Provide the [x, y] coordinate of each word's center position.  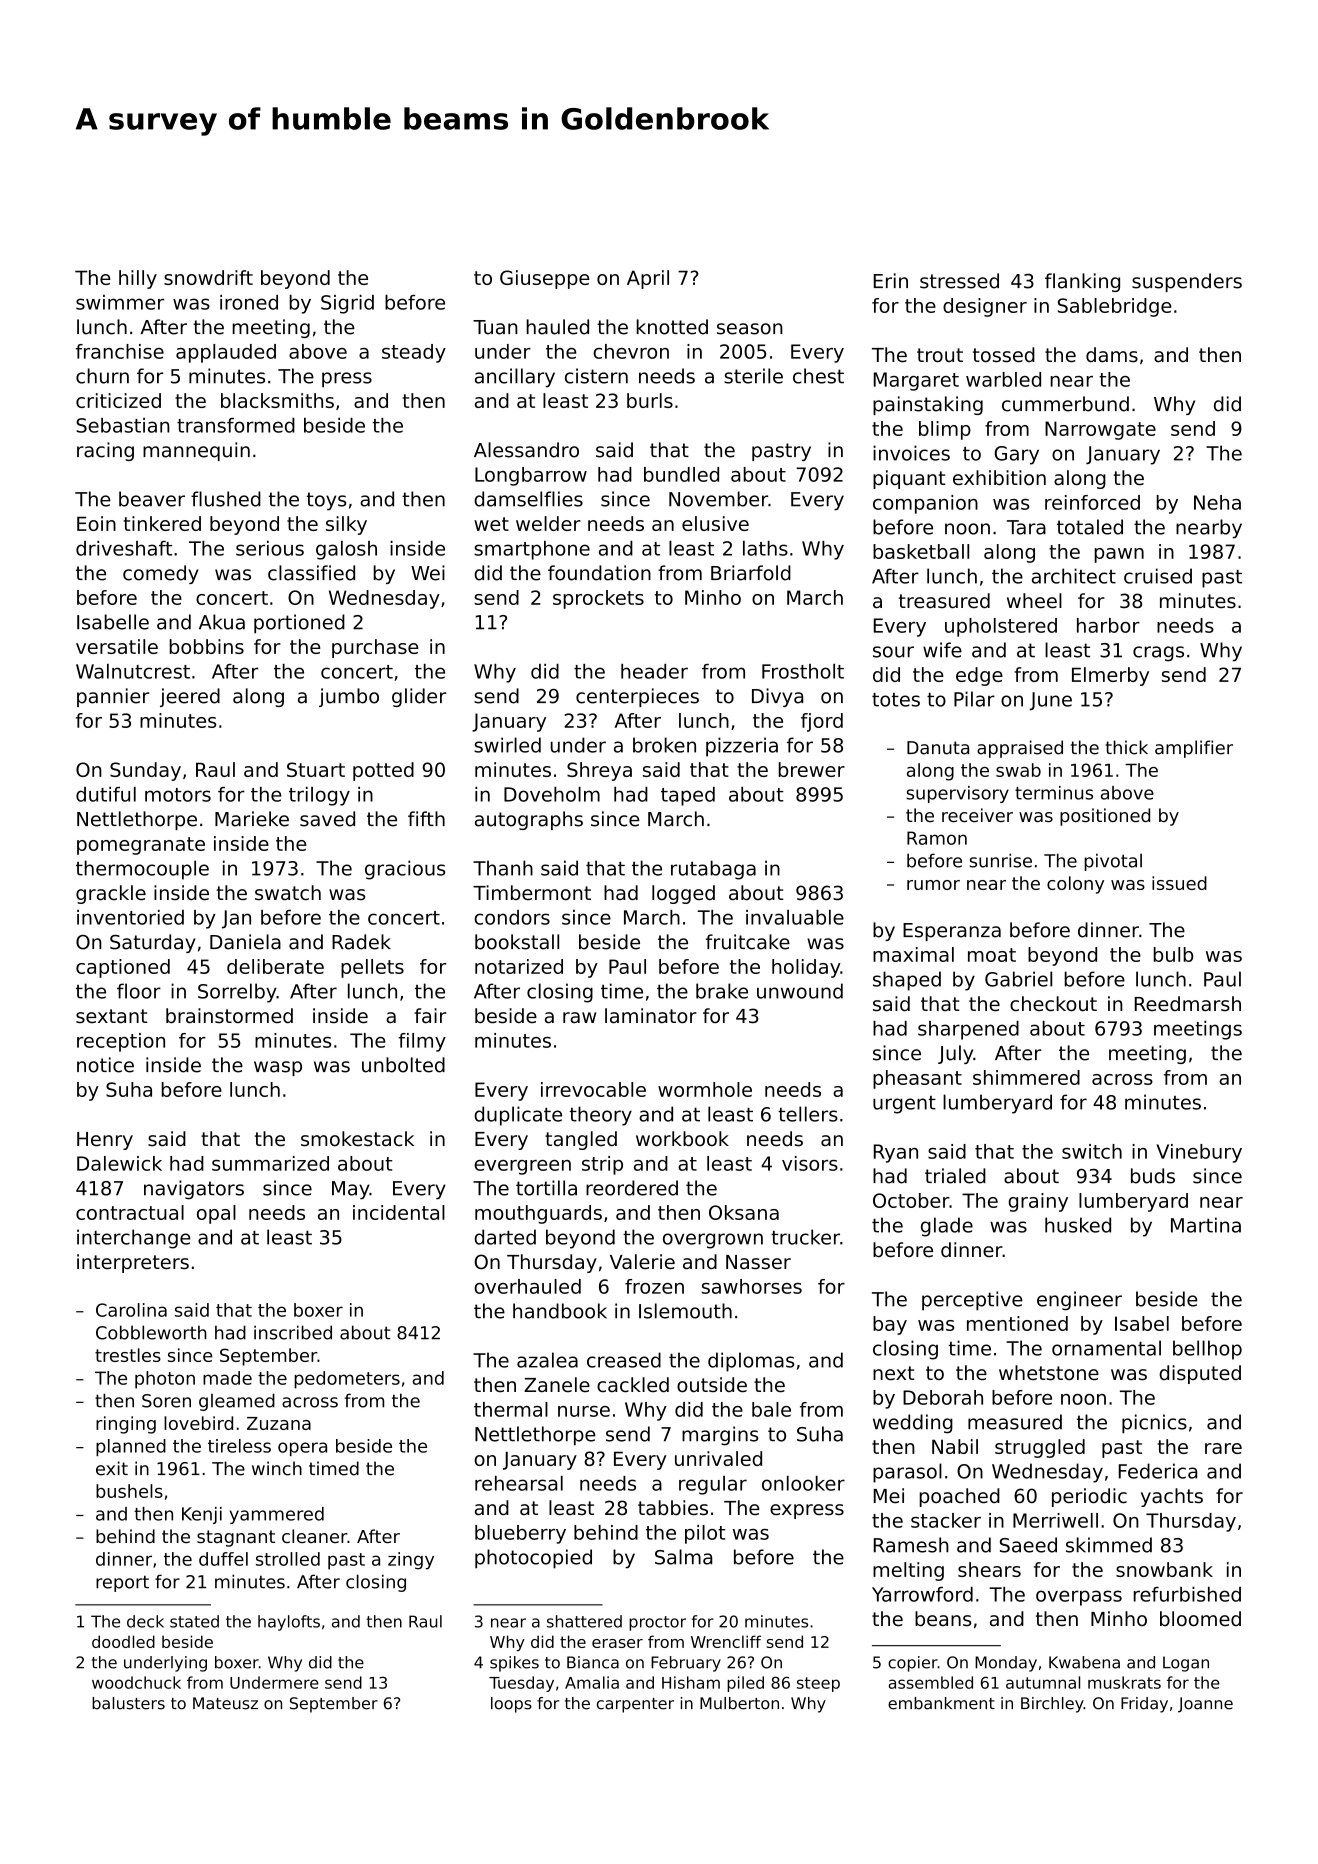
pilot [705, 1534]
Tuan [495, 327]
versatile [117, 646]
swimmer [120, 302]
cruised [1158, 576]
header [654, 671]
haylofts [289, 1623]
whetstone [1049, 1373]
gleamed [237, 1402]
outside [712, 1385]
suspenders [1187, 282]
